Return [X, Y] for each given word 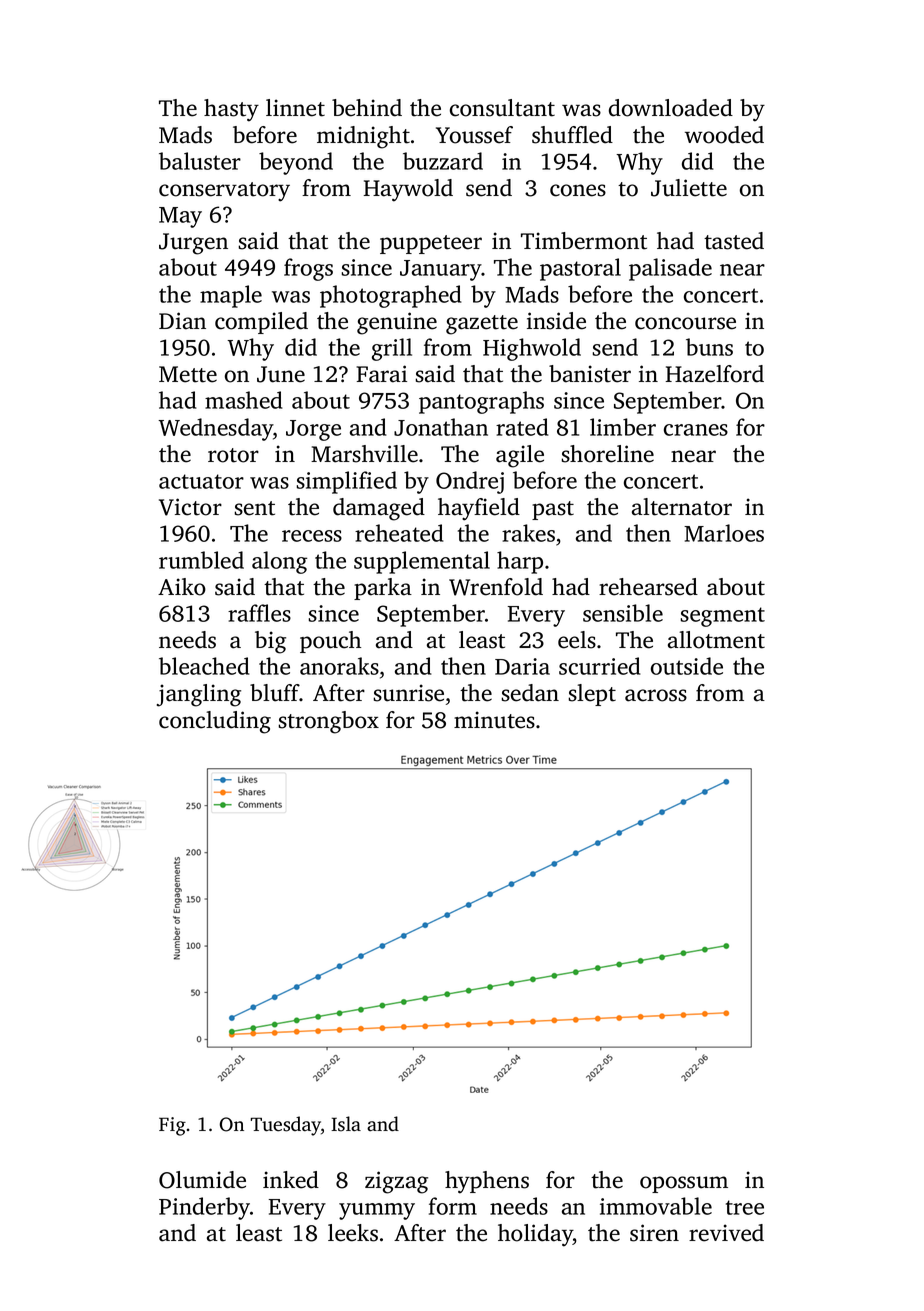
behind [367, 108]
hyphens [487, 1182]
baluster [200, 161]
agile [520, 456]
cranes [696, 430]
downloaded [671, 108]
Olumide [202, 1180]
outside [687, 666]
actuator [201, 481]
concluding [215, 722]
